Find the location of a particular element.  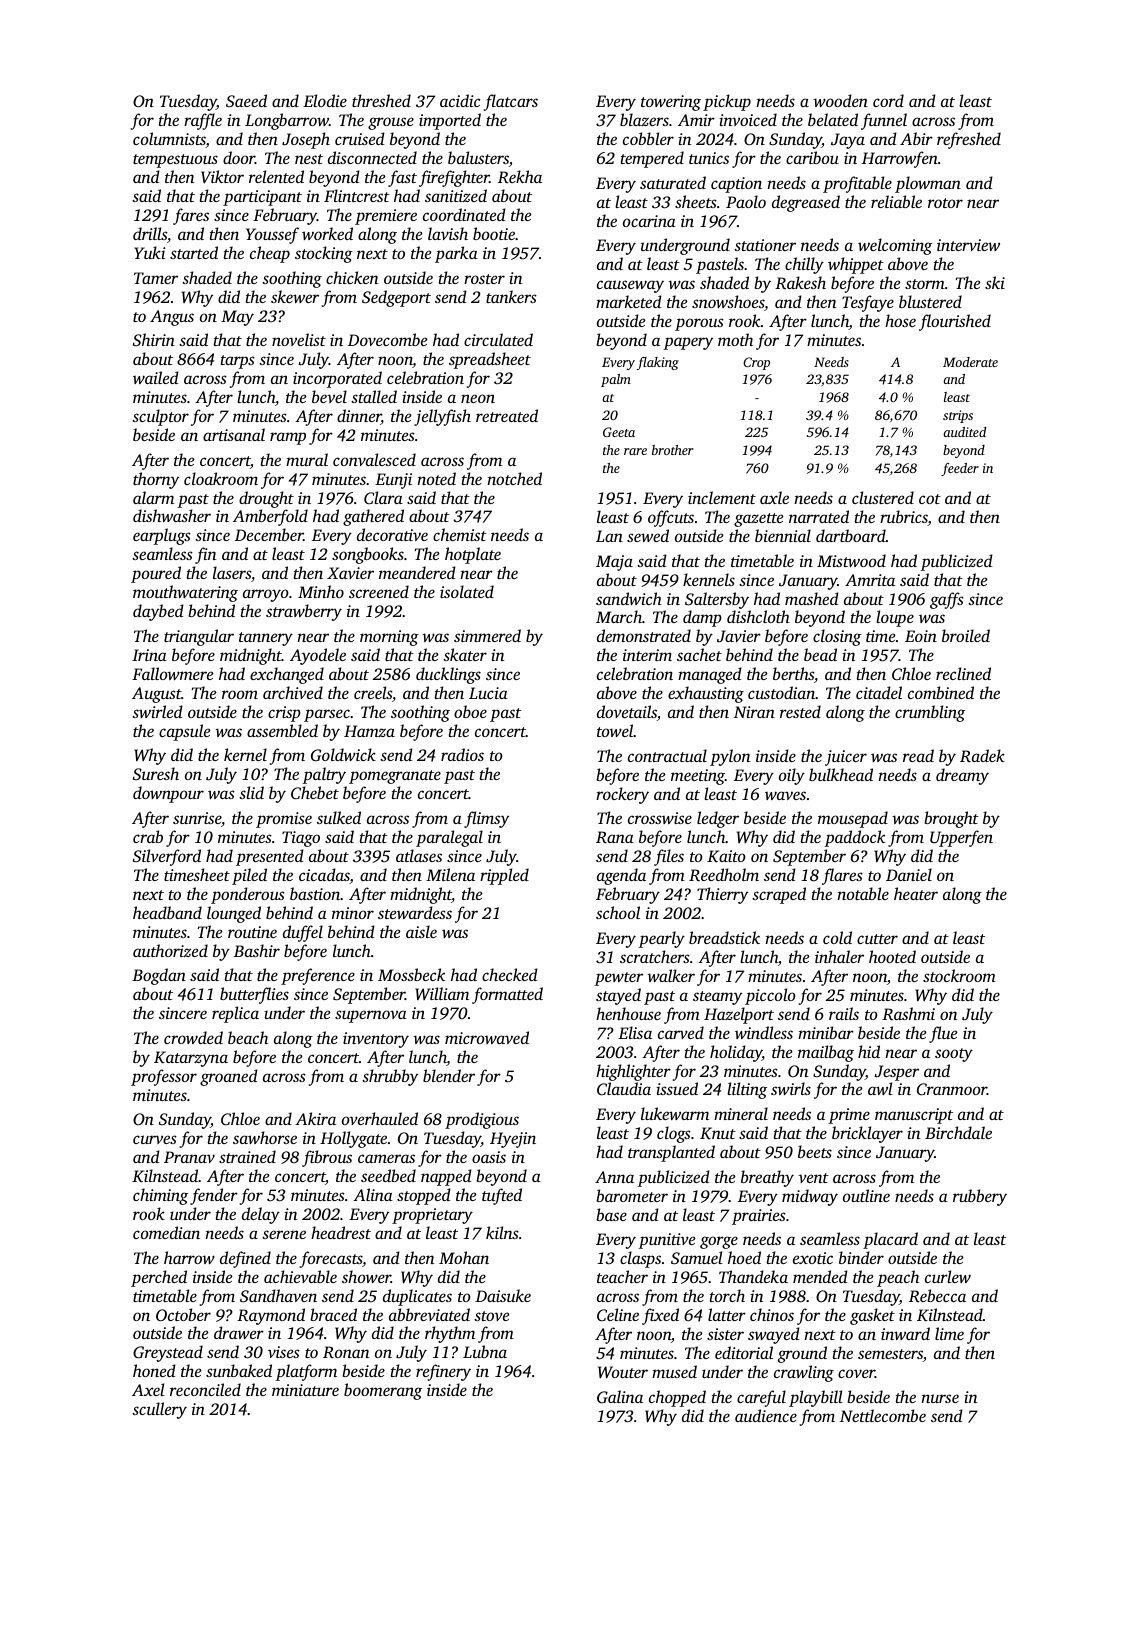

rotor is located at coordinates (945, 203).
